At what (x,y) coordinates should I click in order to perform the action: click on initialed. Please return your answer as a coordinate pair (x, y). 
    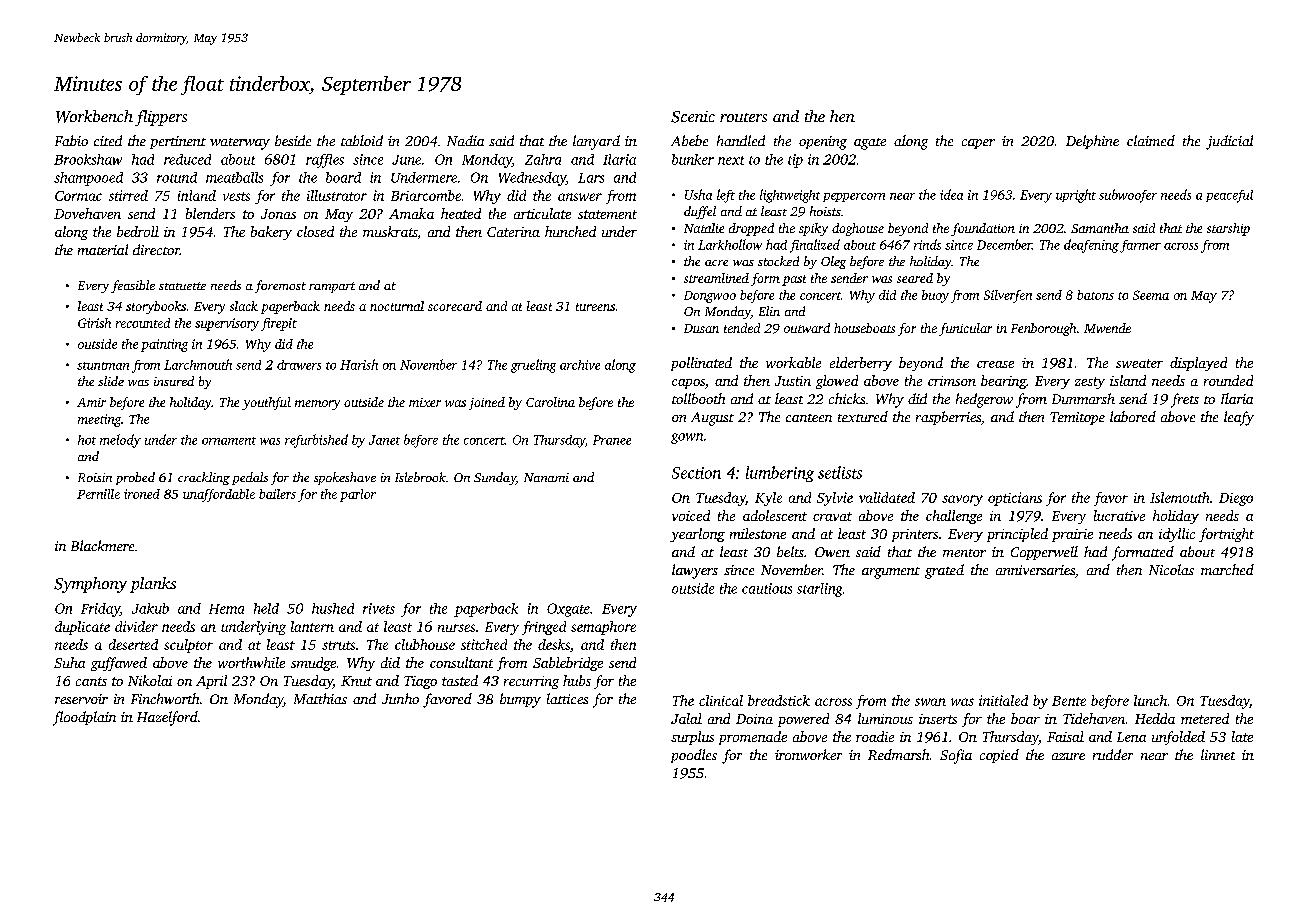
    Looking at the image, I should click on (1003, 700).
